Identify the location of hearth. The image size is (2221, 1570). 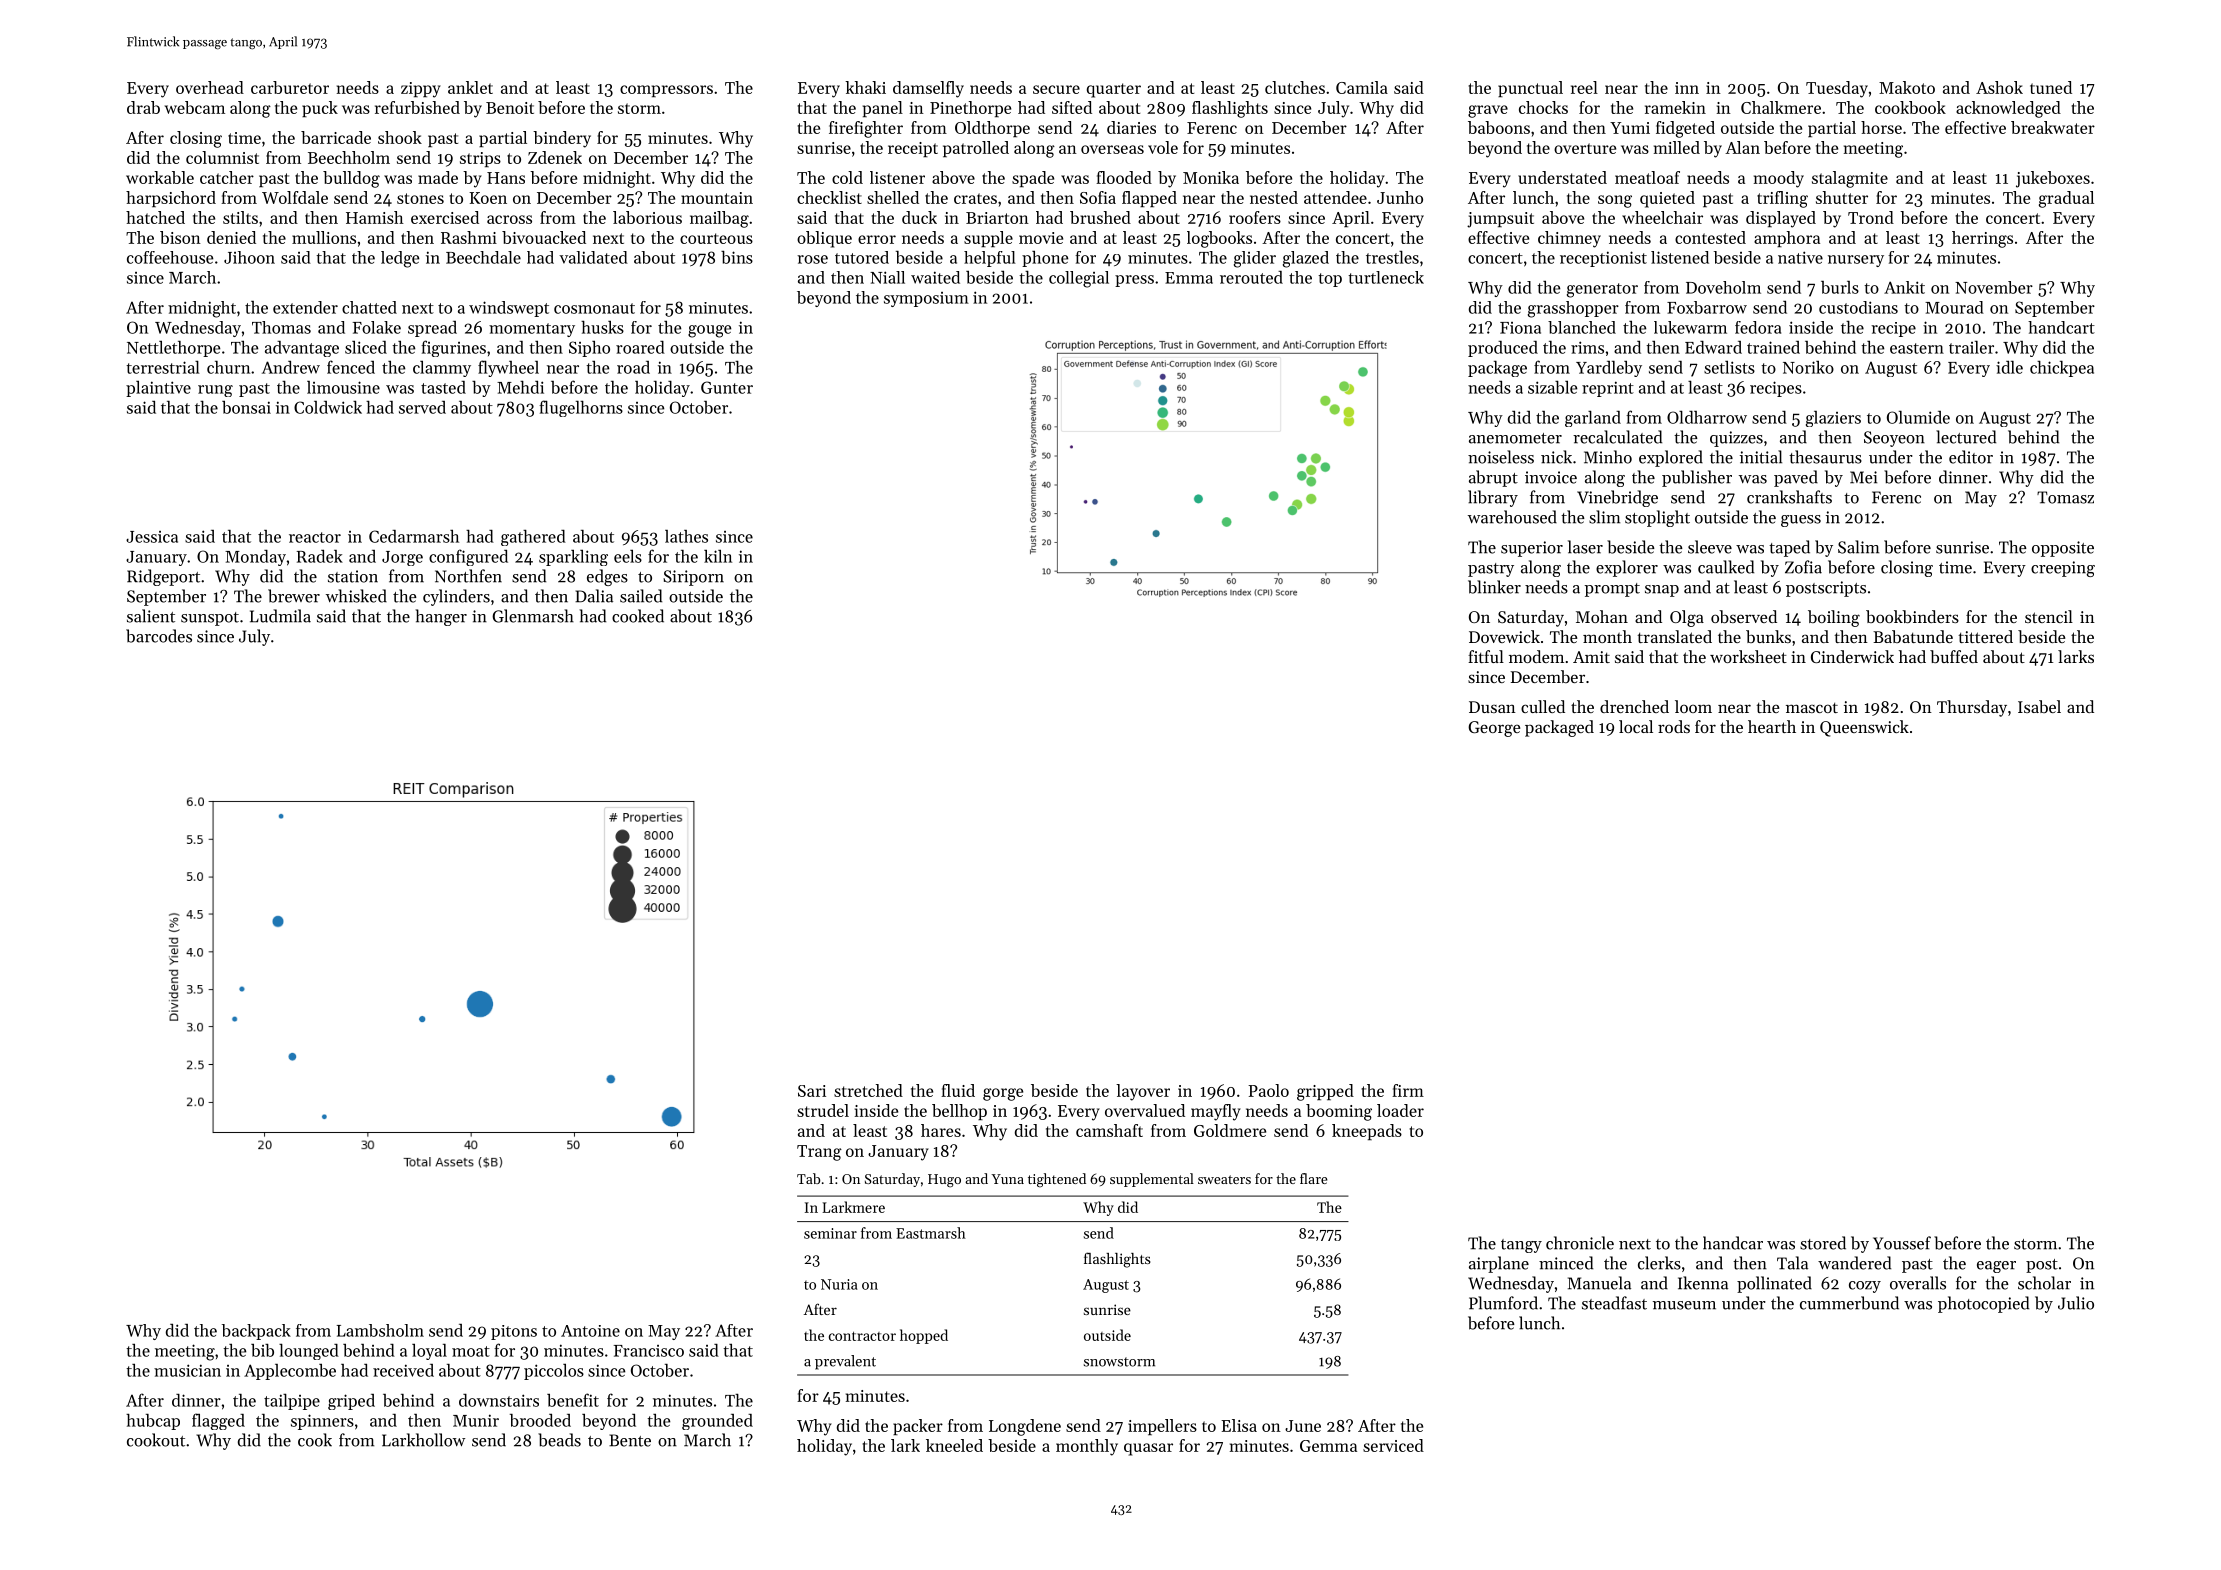
(1772, 726).
